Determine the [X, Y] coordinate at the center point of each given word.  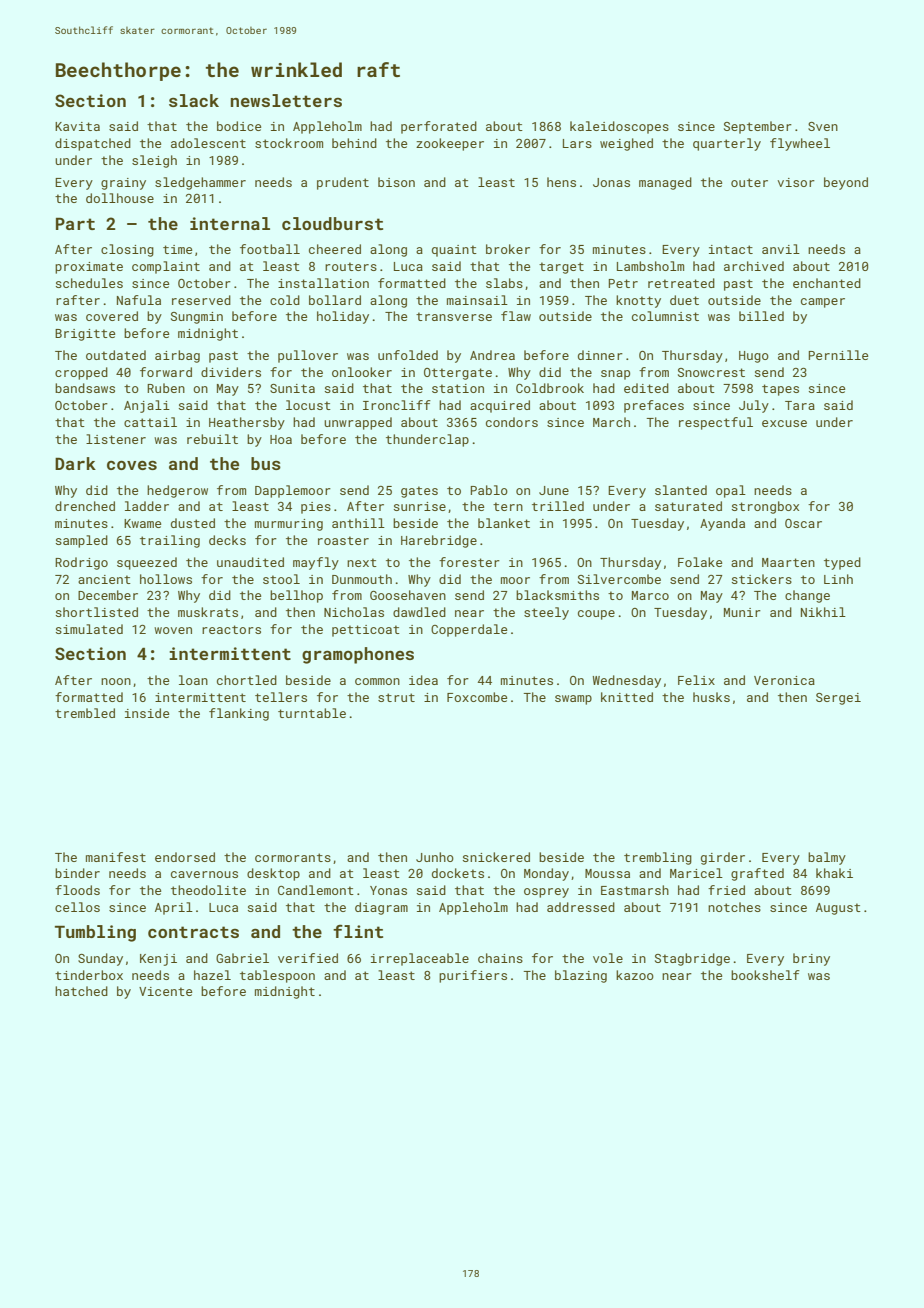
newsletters [286, 100]
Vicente [165, 991]
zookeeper [450, 144]
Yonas [388, 890]
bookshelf [765, 975]
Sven [823, 126]
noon [116, 681]
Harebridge [439, 541]
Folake [700, 562]
